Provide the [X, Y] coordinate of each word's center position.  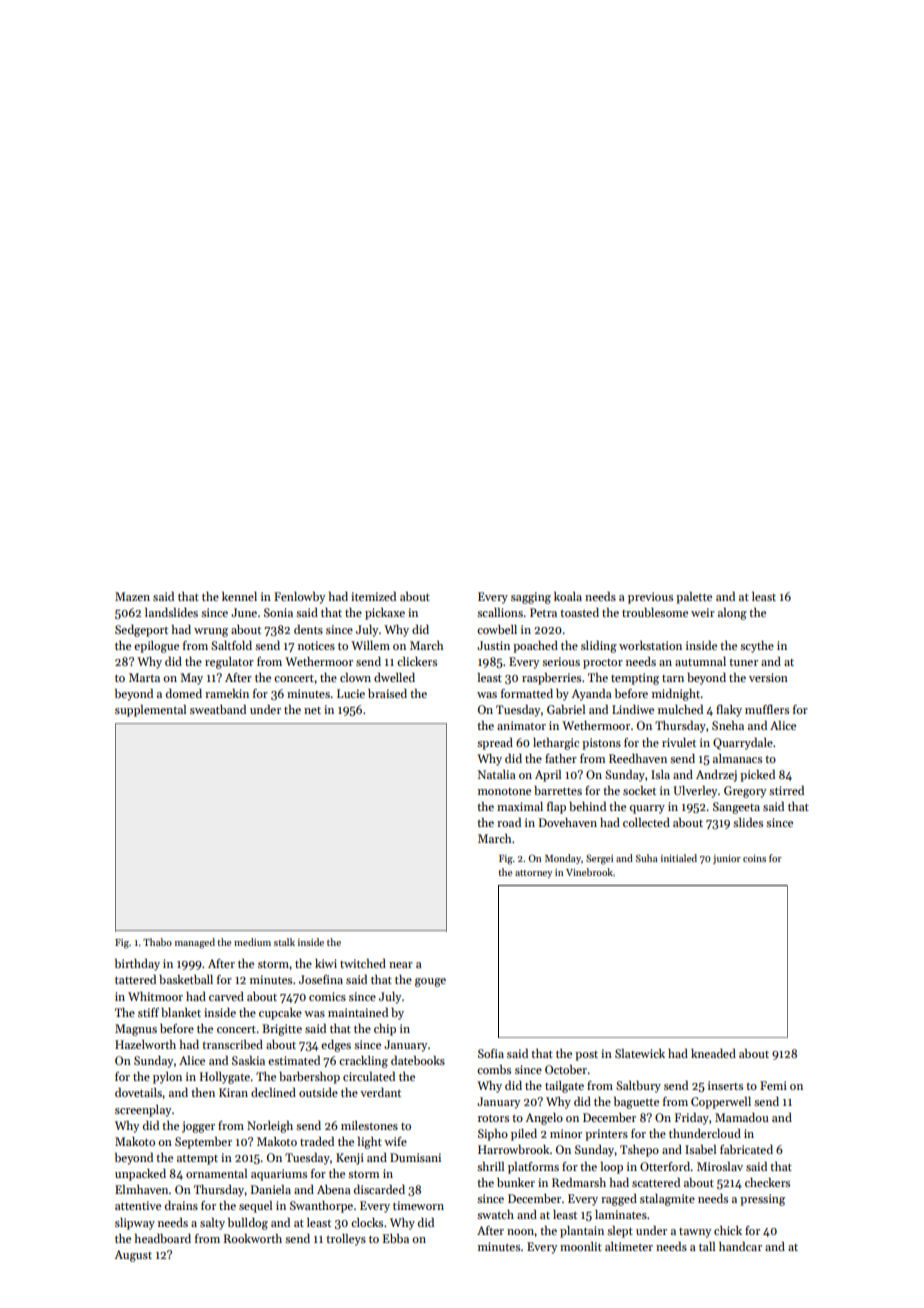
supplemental [150, 711]
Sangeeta [736, 808]
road [509, 822]
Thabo [157, 942]
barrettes [558, 790]
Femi [773, 1085]
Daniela [271, 1189]
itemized [373, 596]
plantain [582, 1232]
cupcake [280, 1014]
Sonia [278, 612]
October [566, 1069]
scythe [757, 647]
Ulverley [695, 792]
